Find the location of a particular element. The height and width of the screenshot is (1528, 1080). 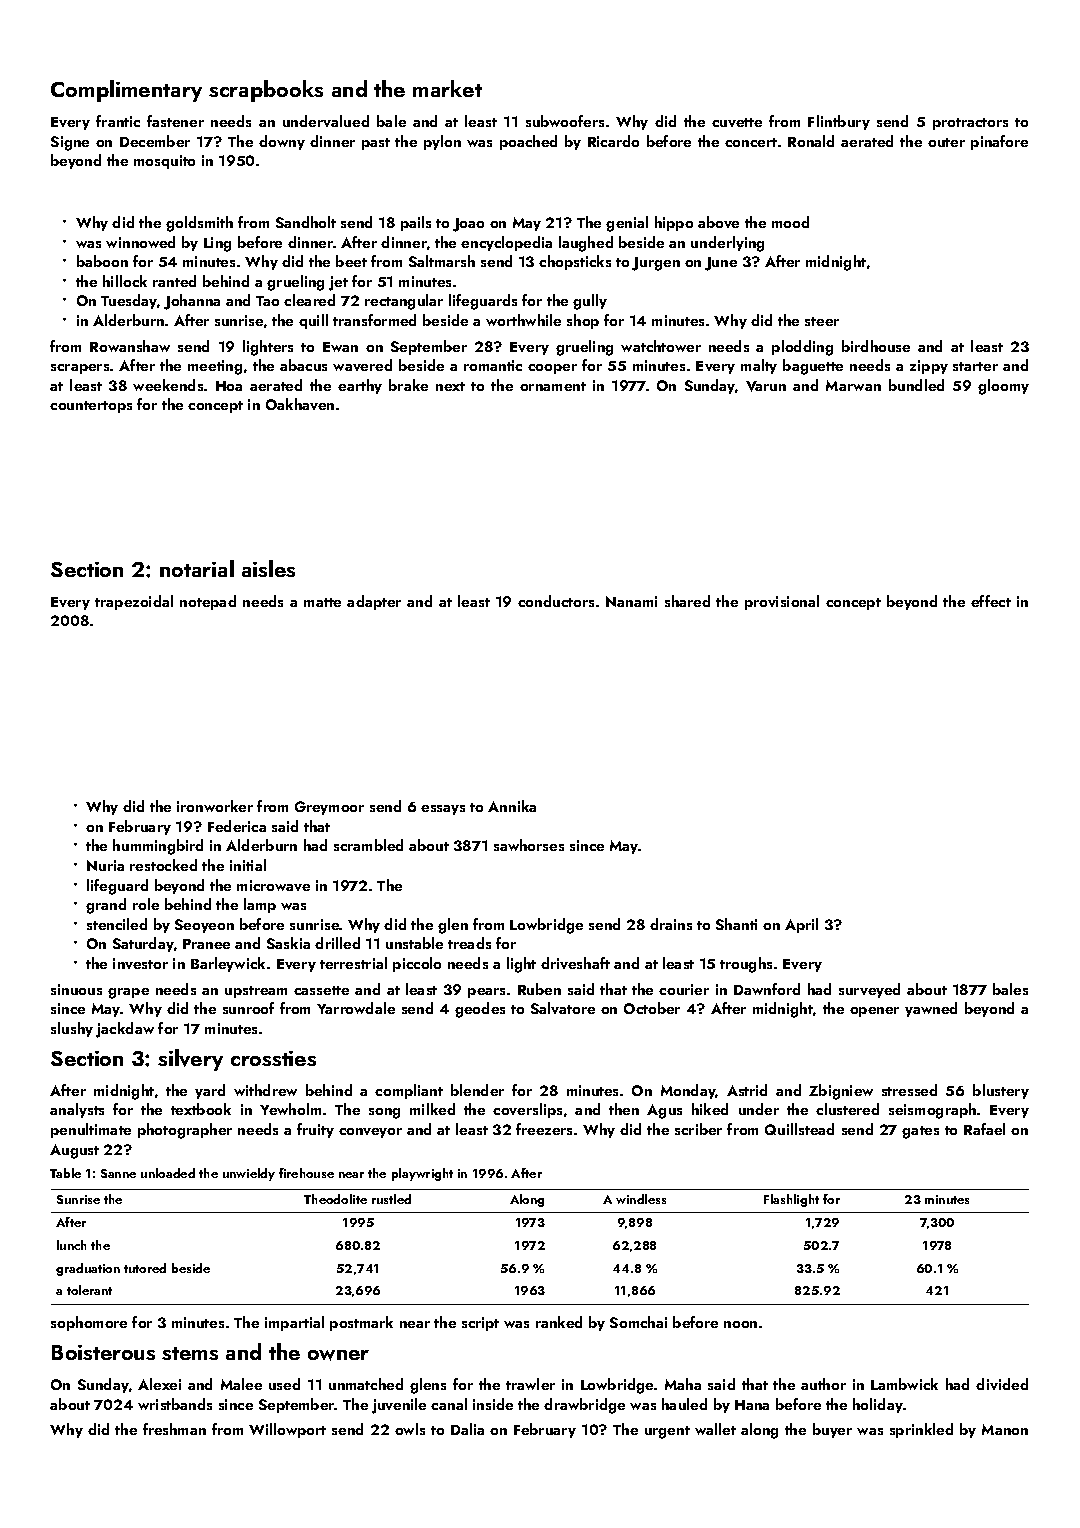

April is located at coordinates (801, 925).
